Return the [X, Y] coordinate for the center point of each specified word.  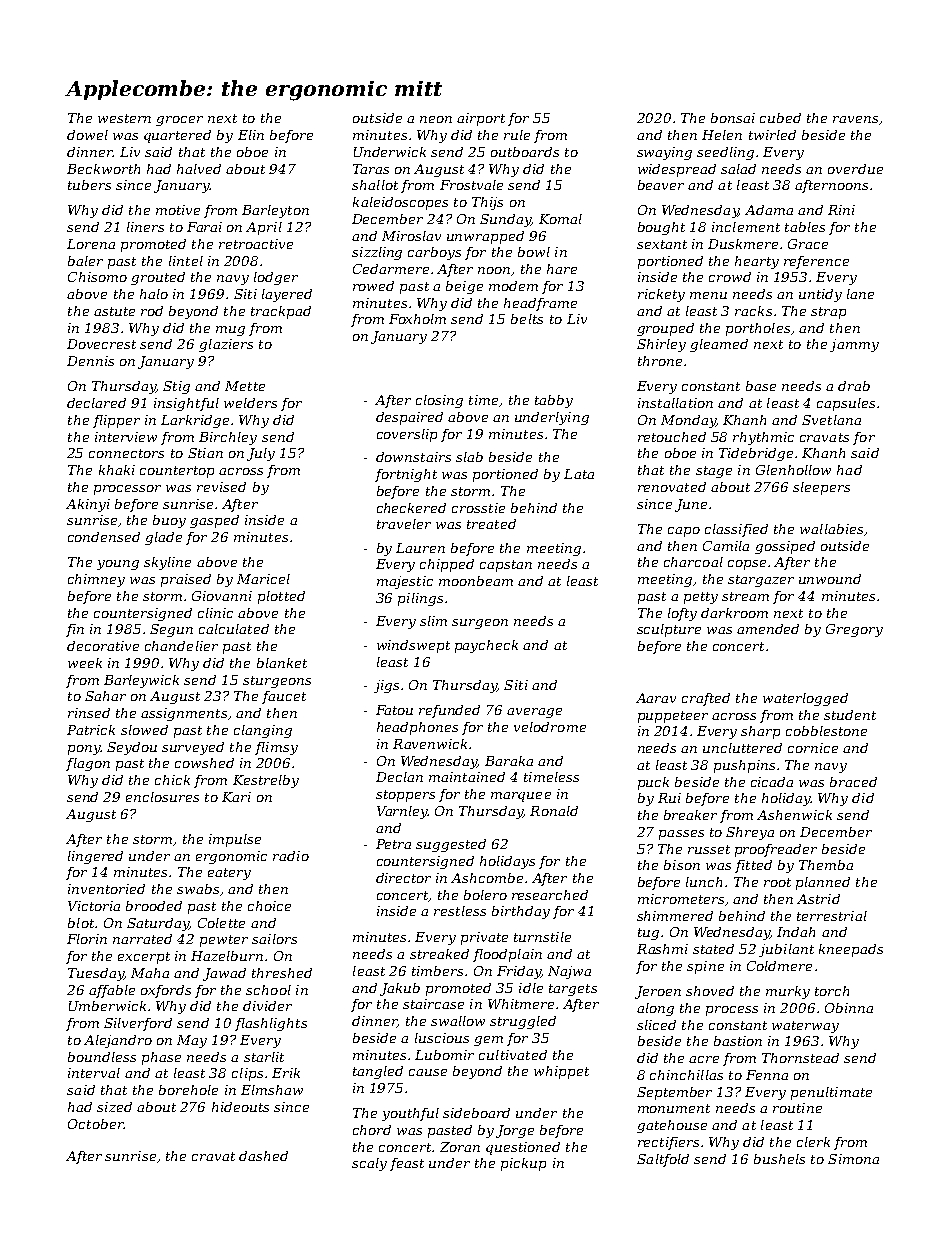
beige [464, 287]
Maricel [263, 579]
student [850, 715]
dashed [263, 1156]
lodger [276, 278]
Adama [769, 210]
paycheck [486, 646]
